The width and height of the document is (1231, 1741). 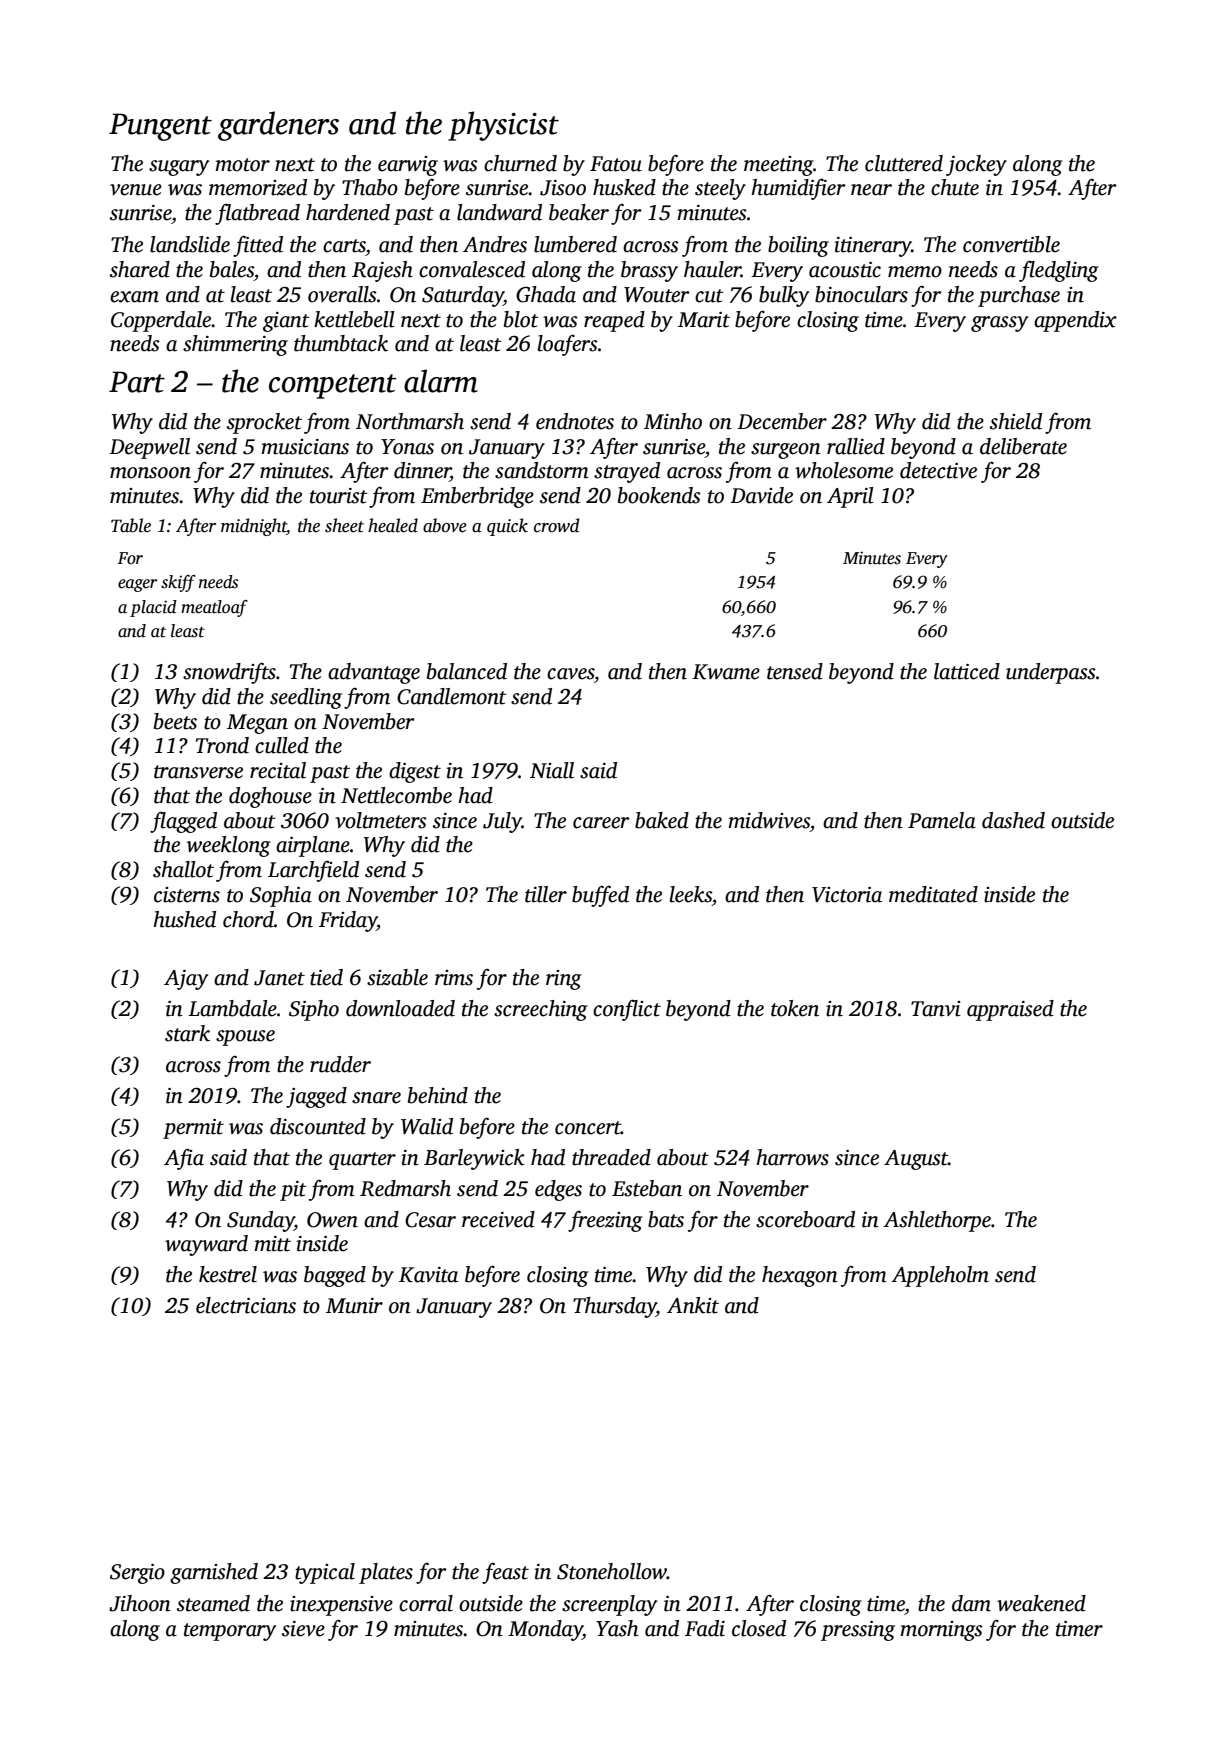 I want to click on meeting, so click(x=778, y=166).
